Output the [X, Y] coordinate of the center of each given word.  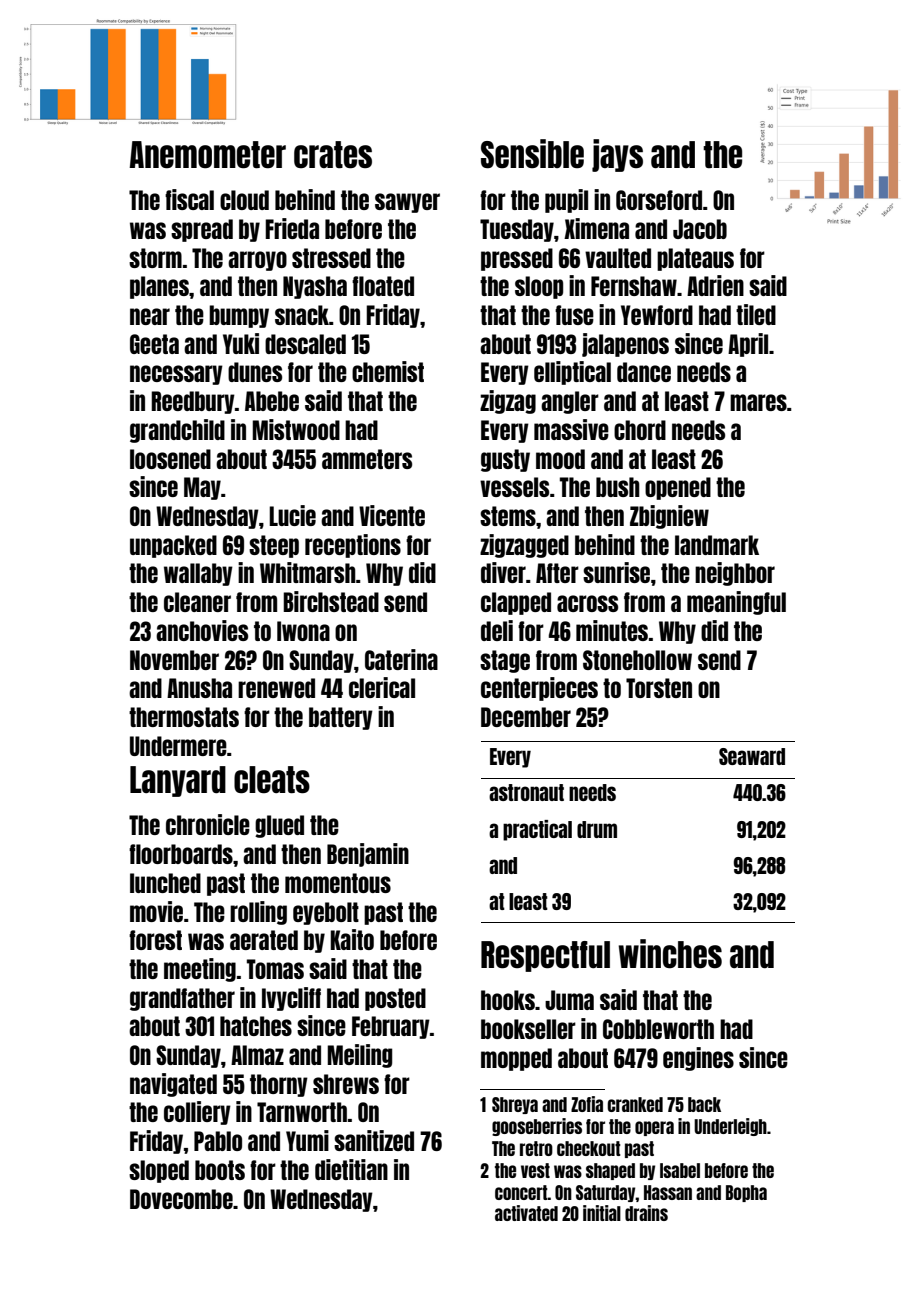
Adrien [715, 285]
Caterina [401, 659]
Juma [569, 1000]
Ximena [596, 228]
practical [537, 830]
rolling [258, 913]
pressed [517, 259]
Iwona [303, 631]
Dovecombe [181, 1199]
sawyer [407, 203]
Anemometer [207, 155]
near [150, 316]
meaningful [736, 603]
